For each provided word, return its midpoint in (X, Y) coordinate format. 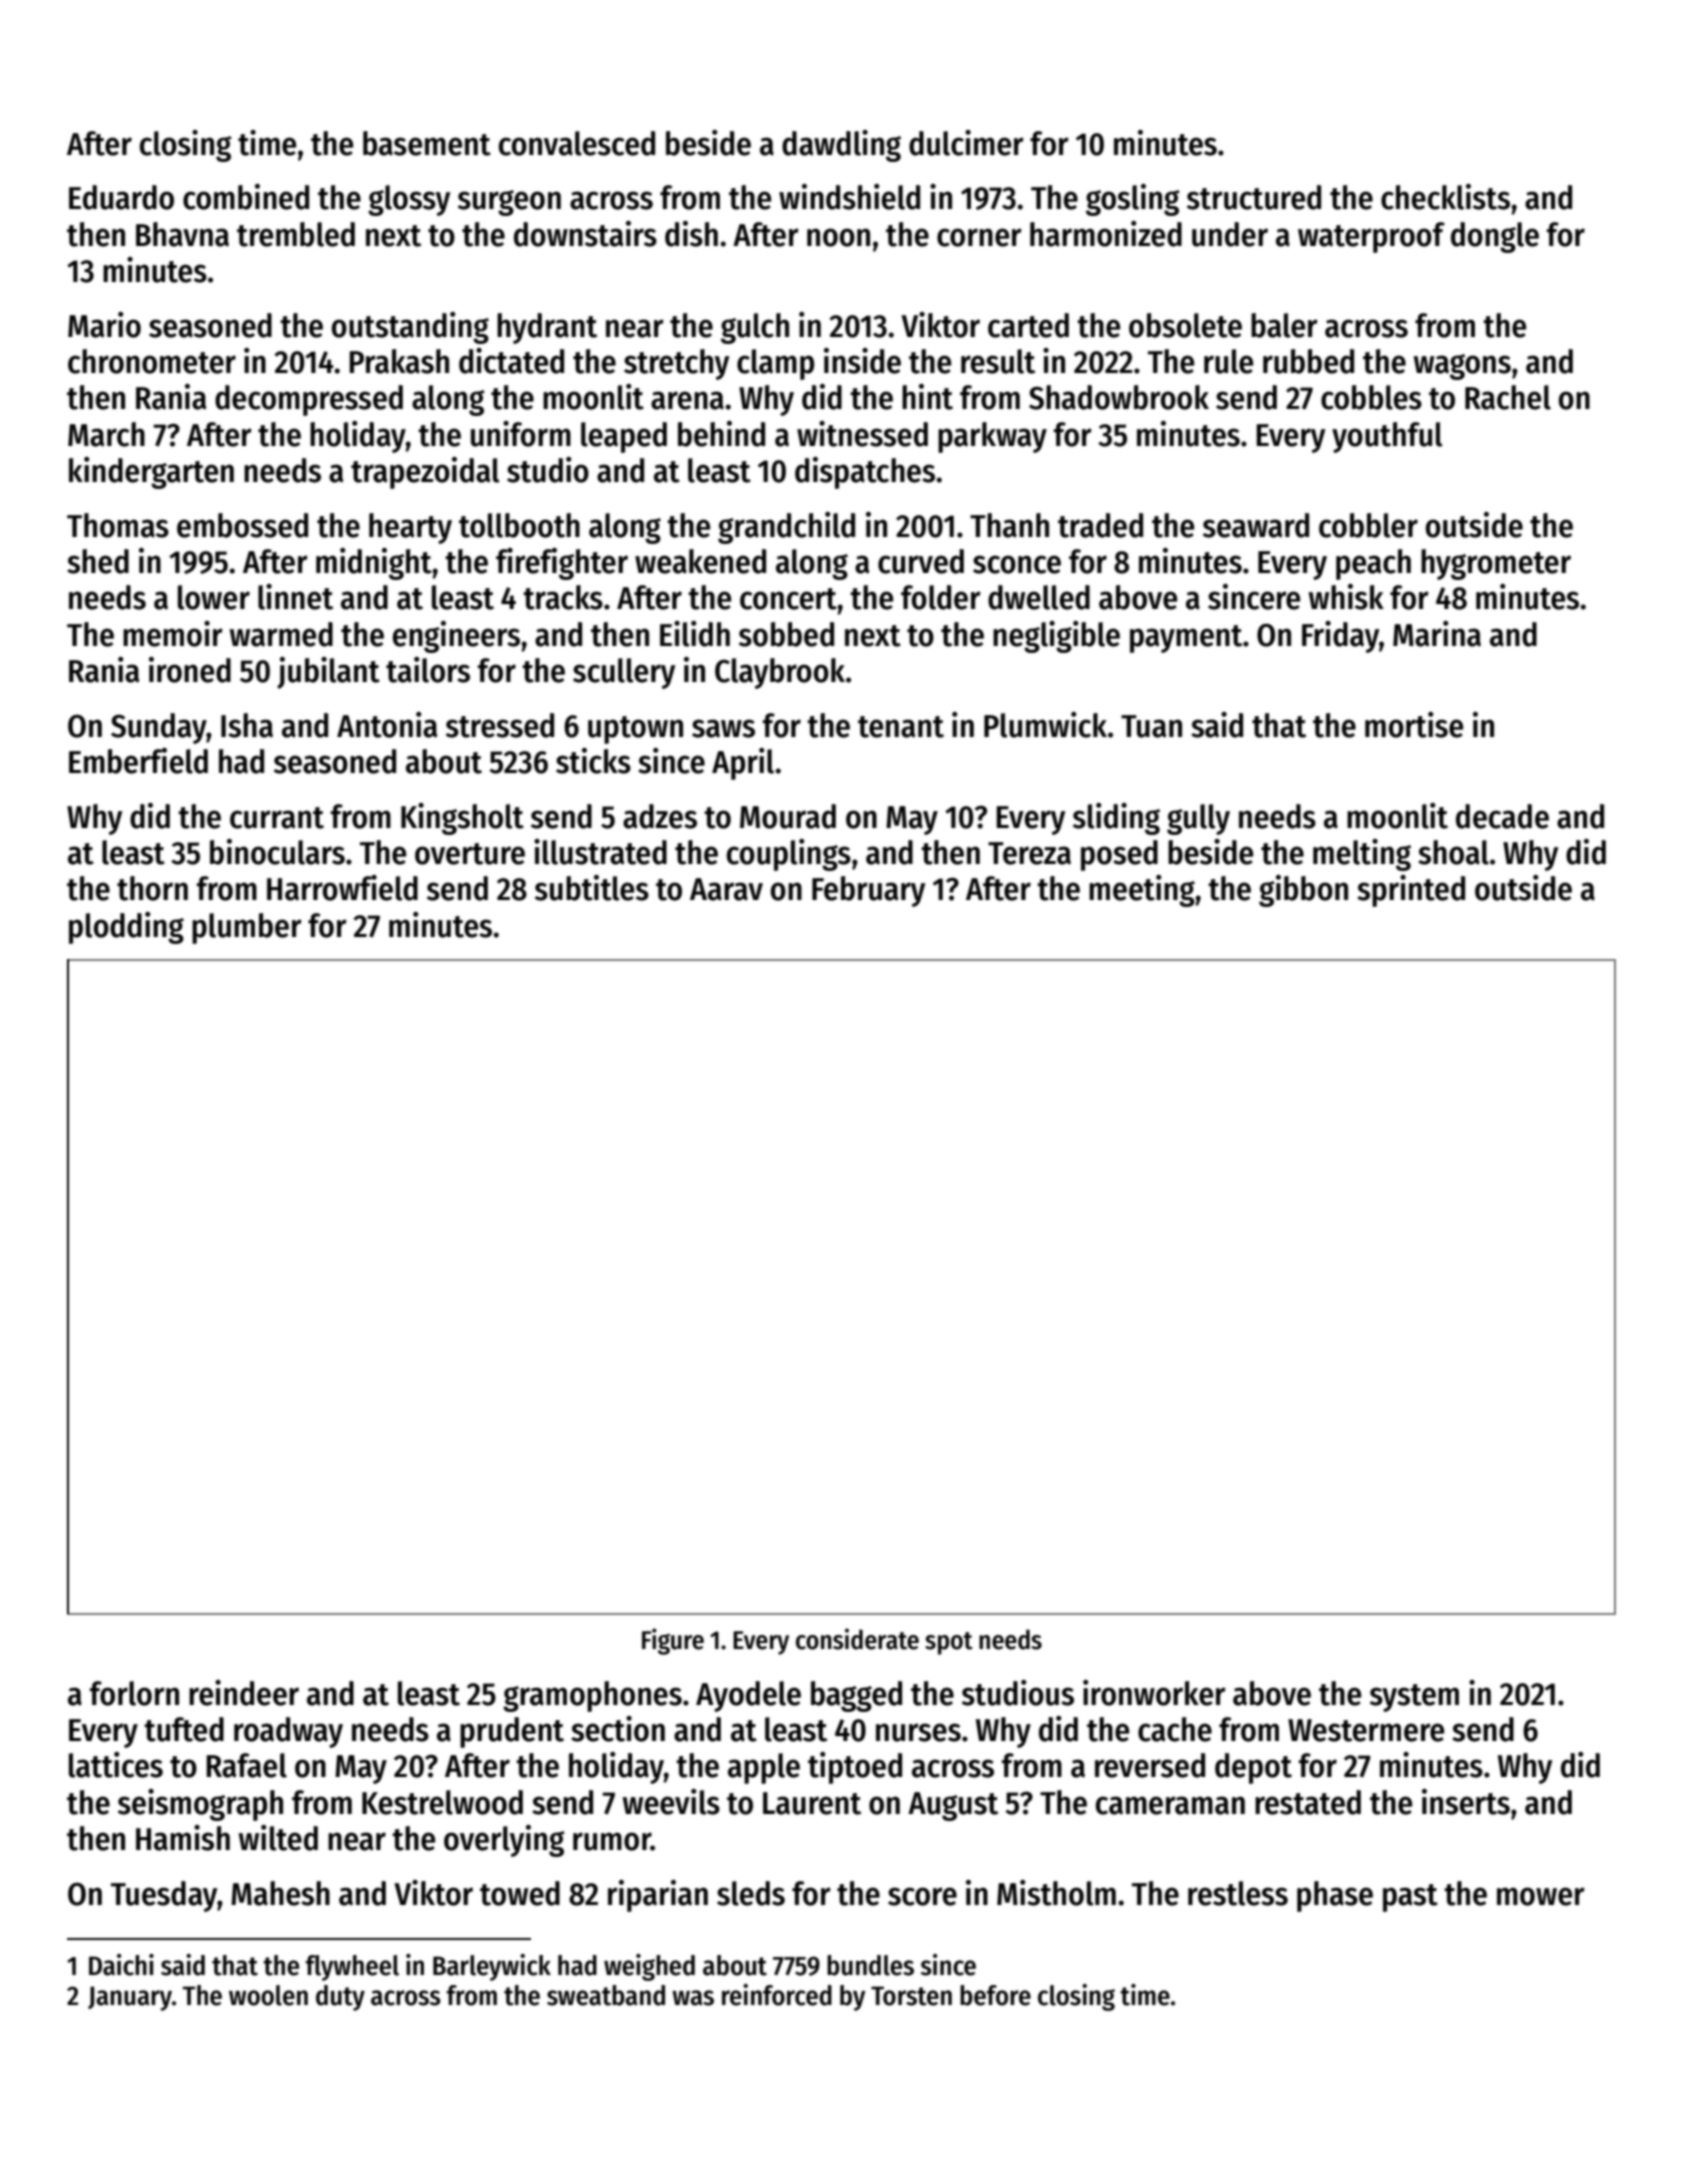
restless (1238, 1893)
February (868, 891)
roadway (288, 1732)
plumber (247, 928)
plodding (126, 928)
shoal (1453, 852)
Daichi (121, 1965)
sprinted (1411, 891)
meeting (1142, 891)
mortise (1414, 725)
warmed (281, 634)
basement (427, 143)
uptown (635, 730)
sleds (751, 1893)
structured (1254, 197)
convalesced (577, 143)
